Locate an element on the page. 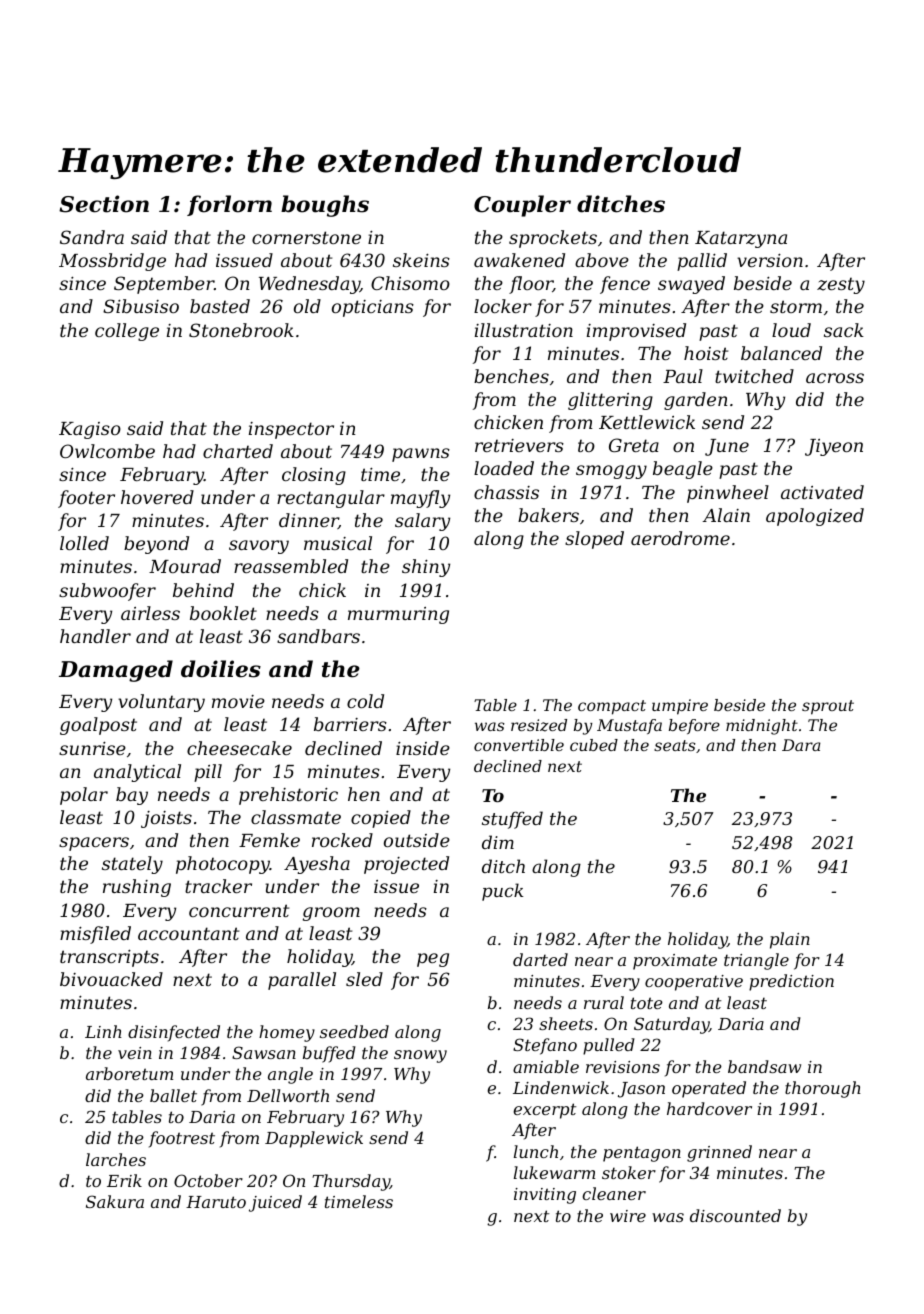  Sibusiso is located at coordinates (141, 306).
